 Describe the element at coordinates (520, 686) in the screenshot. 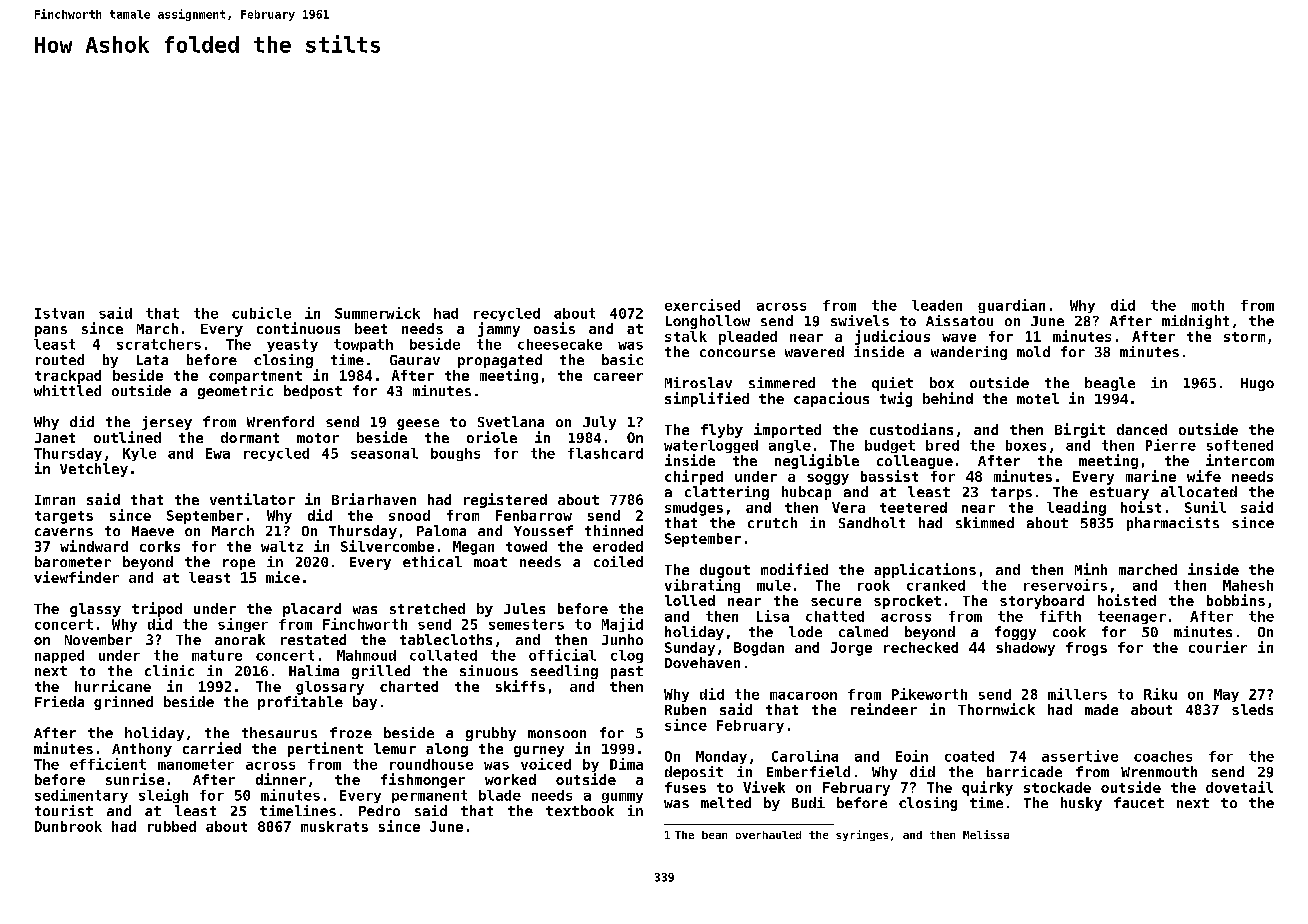

I see `skiffs` at that location.
